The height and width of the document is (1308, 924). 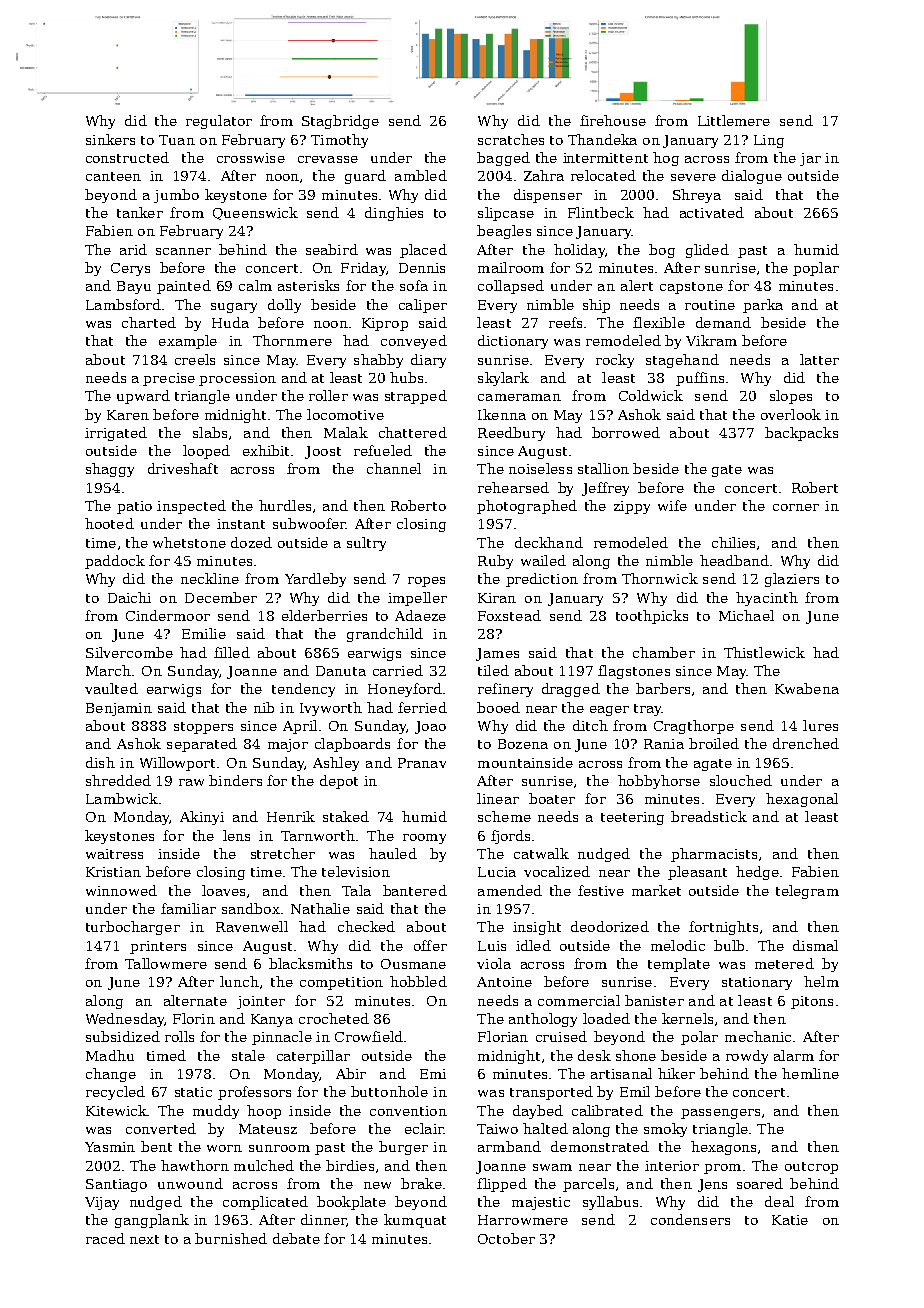 What do you see at coordinates (340, 122) in the document?
I see `Stagbridge` at bounding box center [340, 122].
